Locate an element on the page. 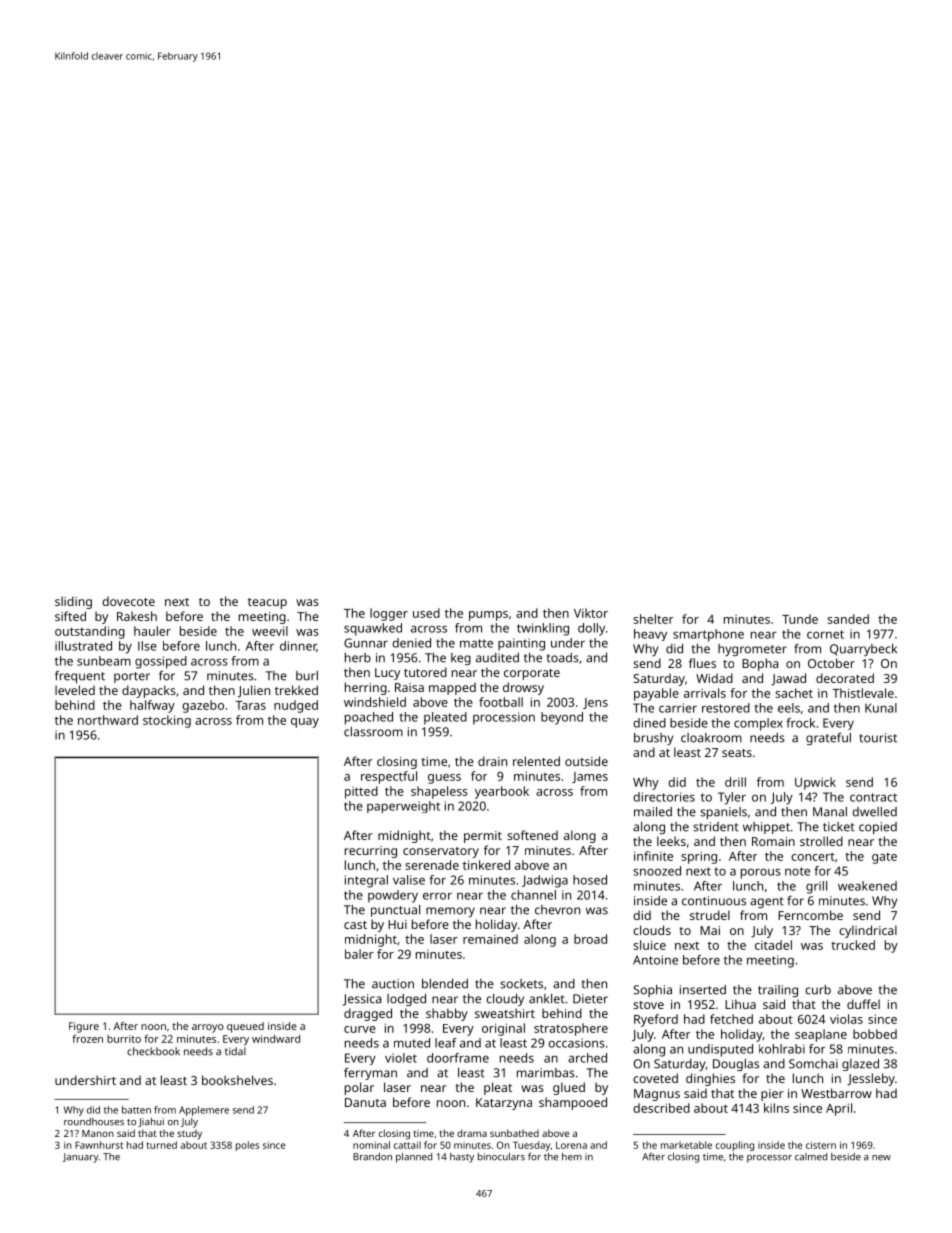  weevil is located at coordinates (270, 631).
